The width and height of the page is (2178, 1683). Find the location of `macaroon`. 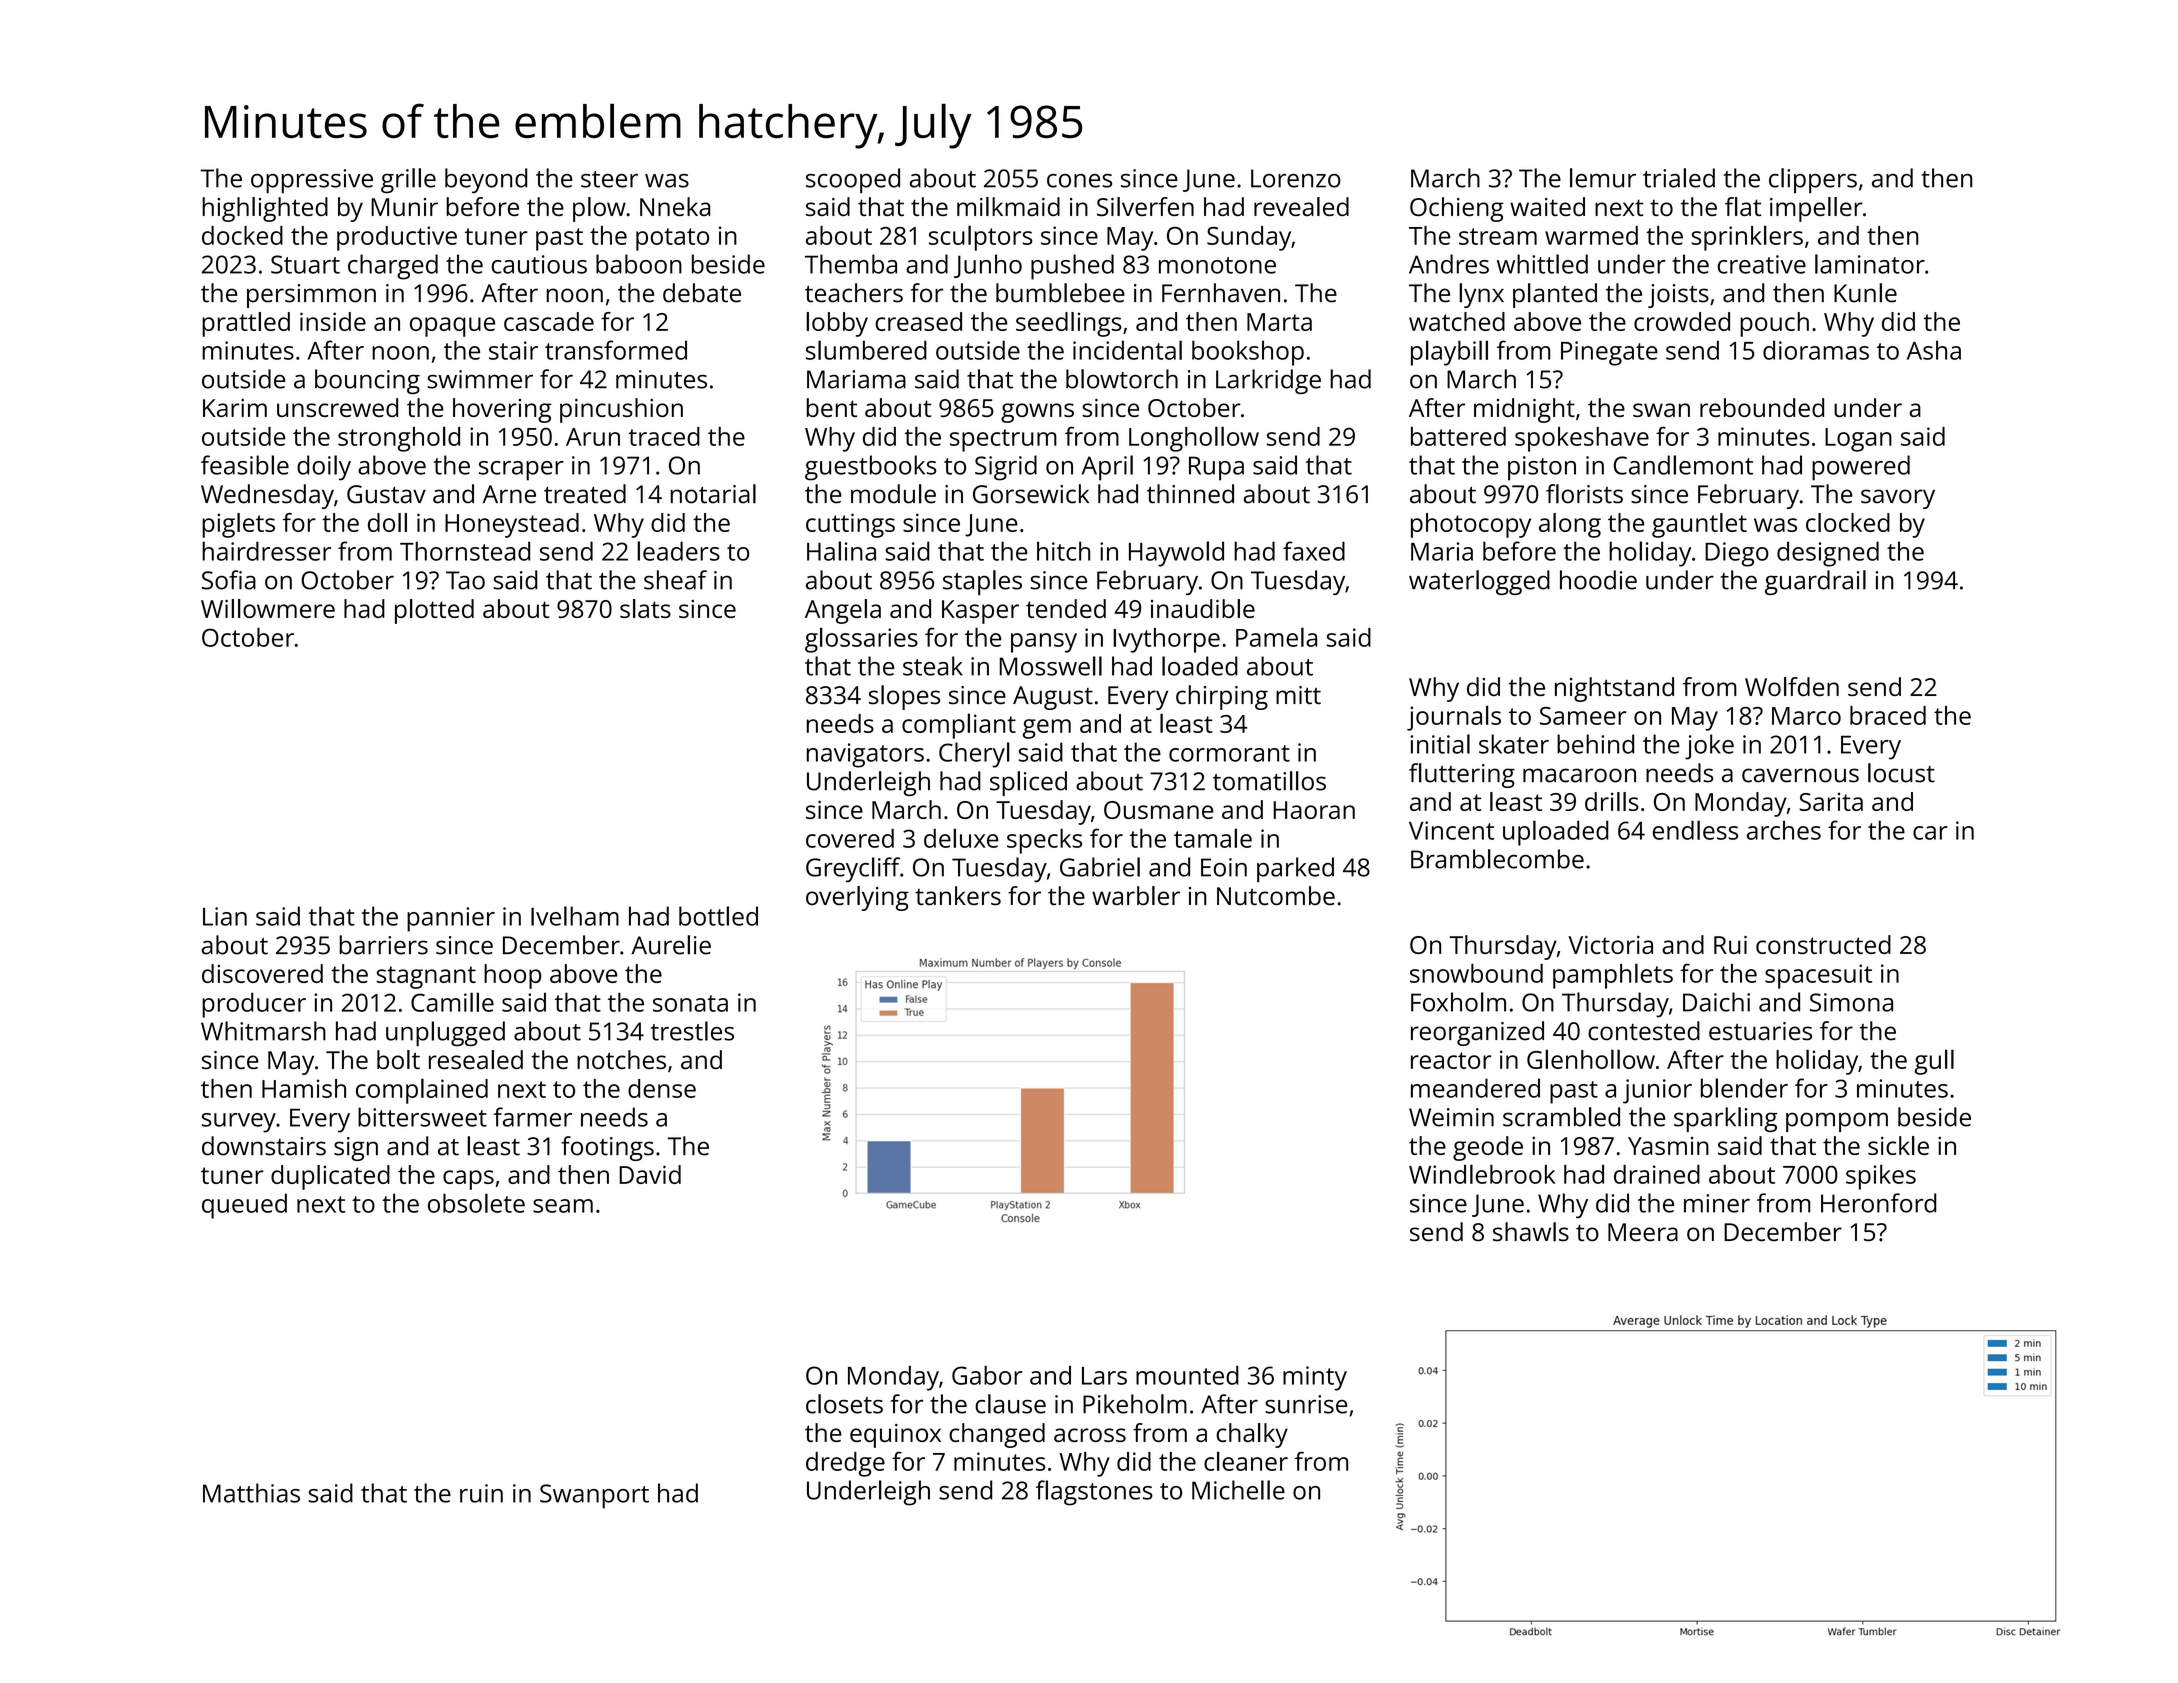

macaroon is located at coordinates (1579, 775).
